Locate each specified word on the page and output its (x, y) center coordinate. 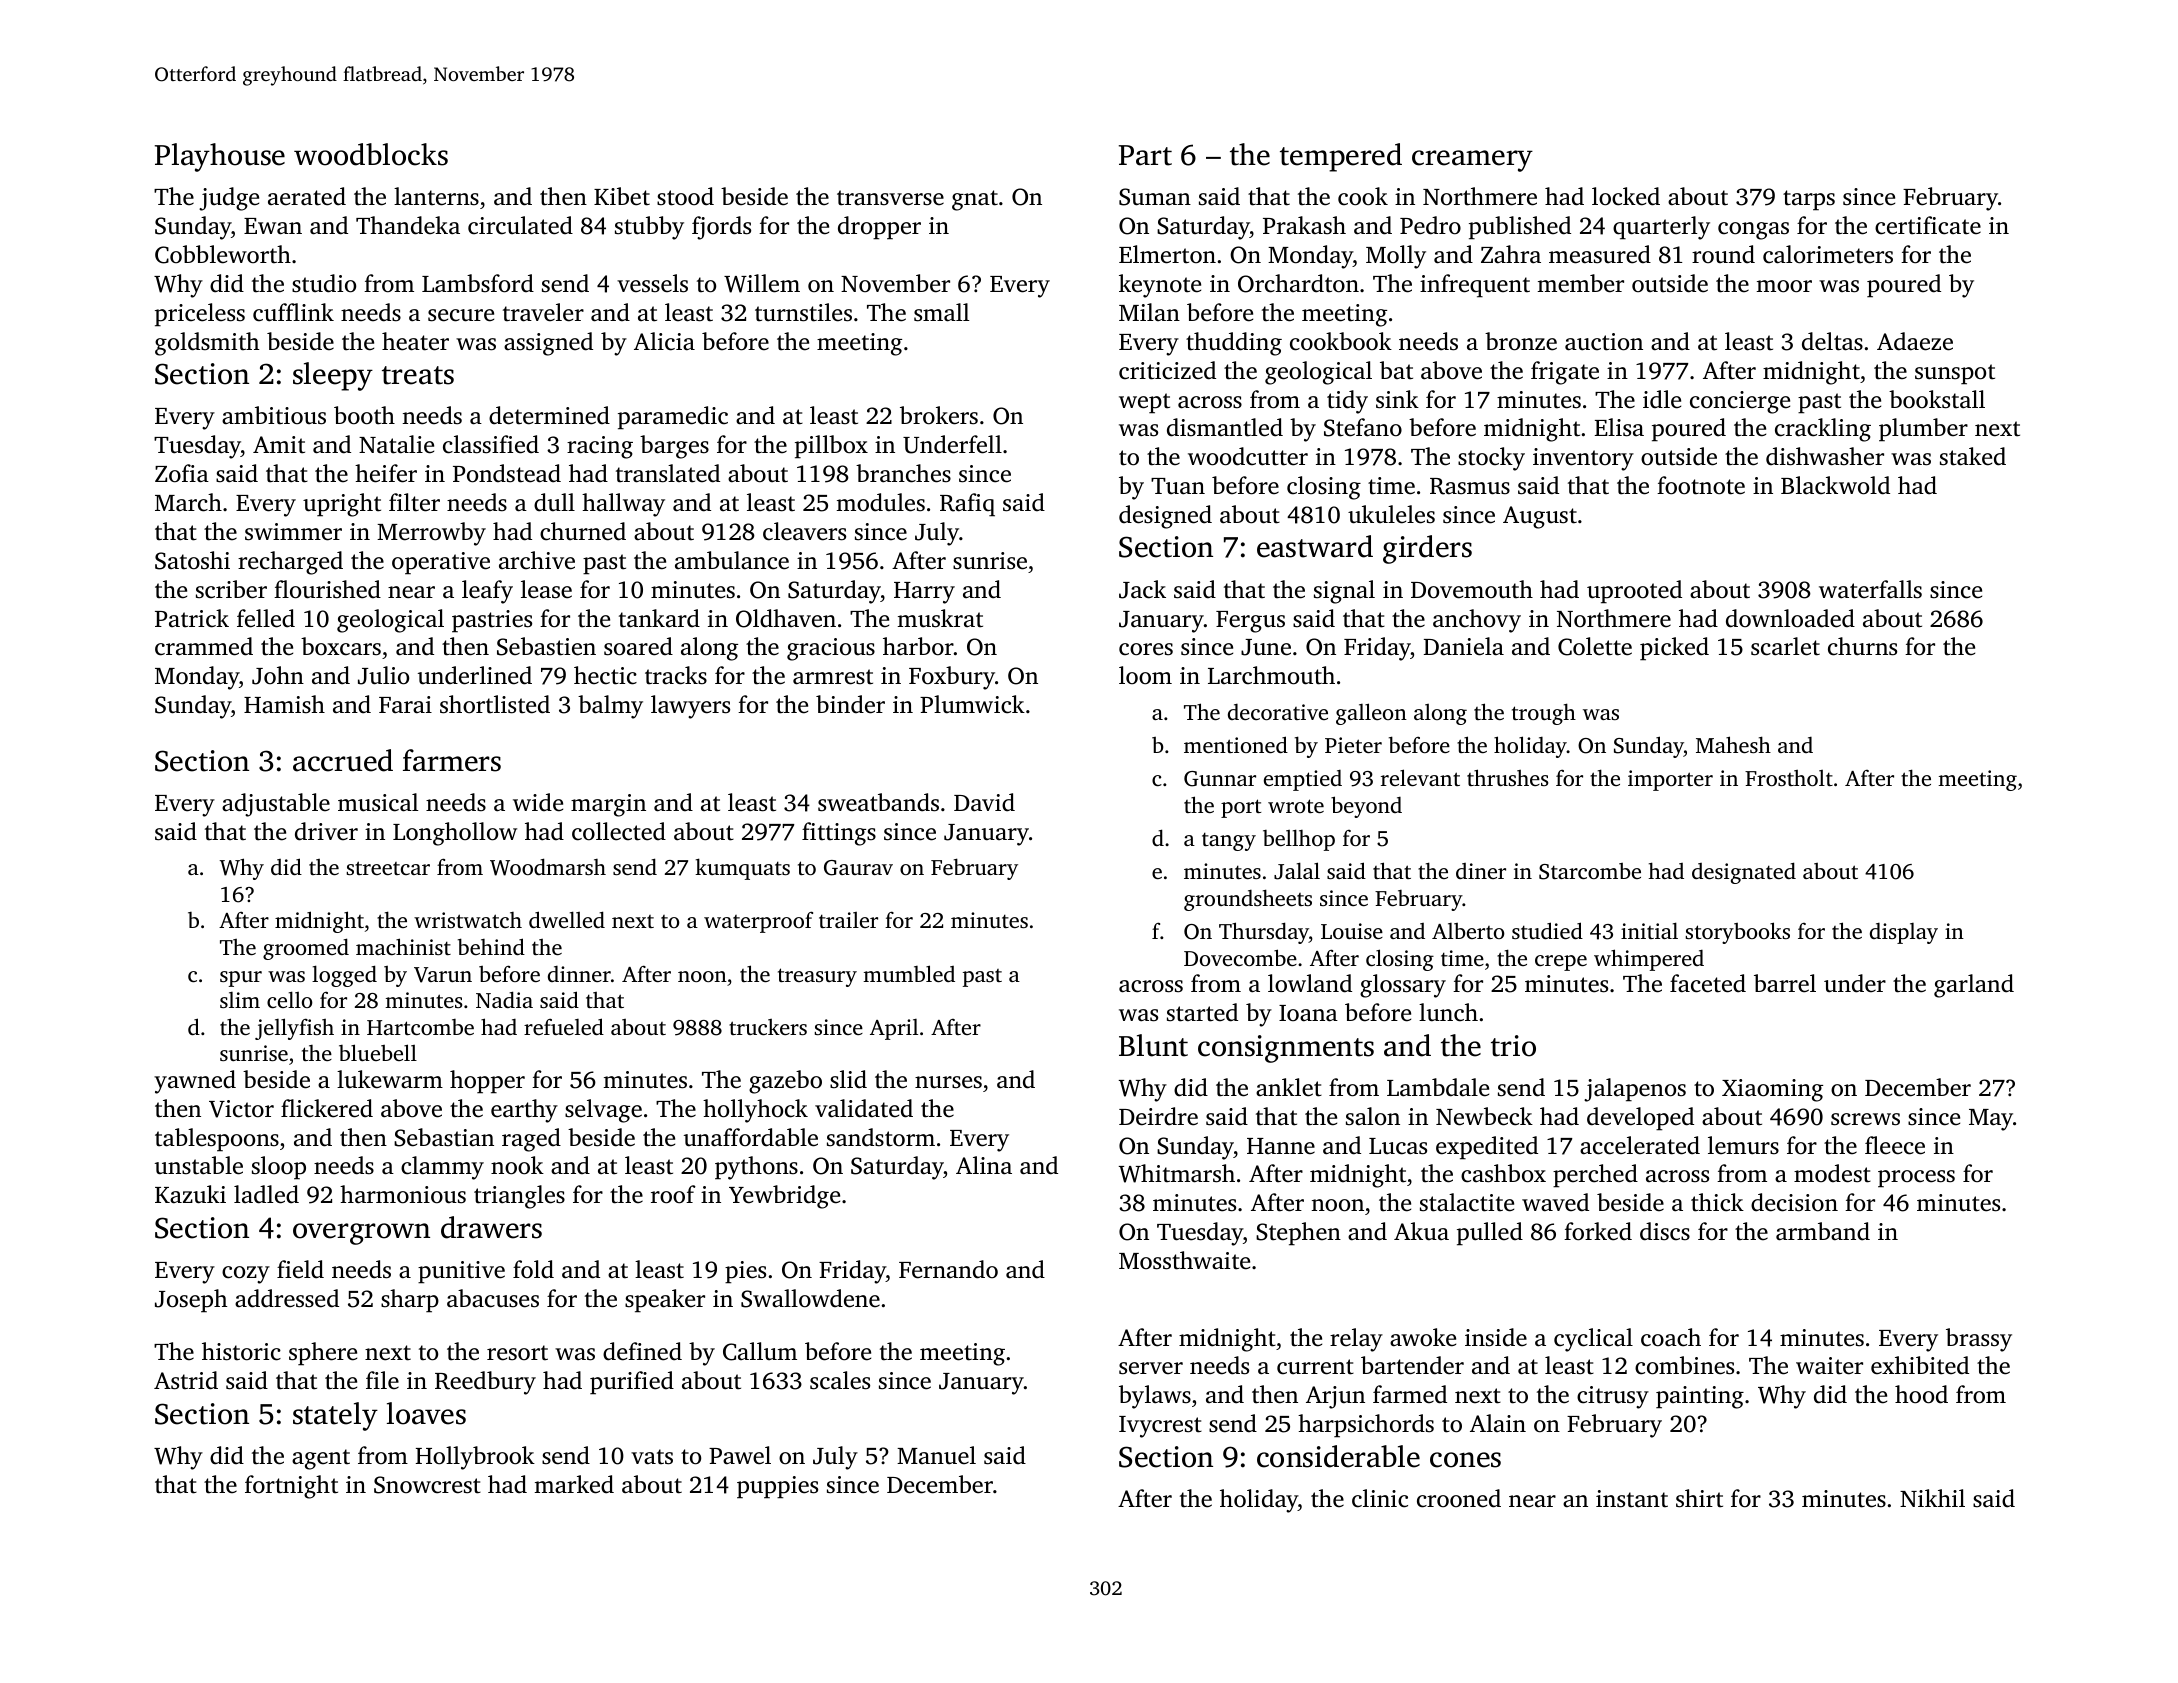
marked (574, 1484)
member (1580, 283)
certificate (1928, 225)
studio (324, 283)
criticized (1167, 370)
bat (1396, 370)
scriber (231, 589)
